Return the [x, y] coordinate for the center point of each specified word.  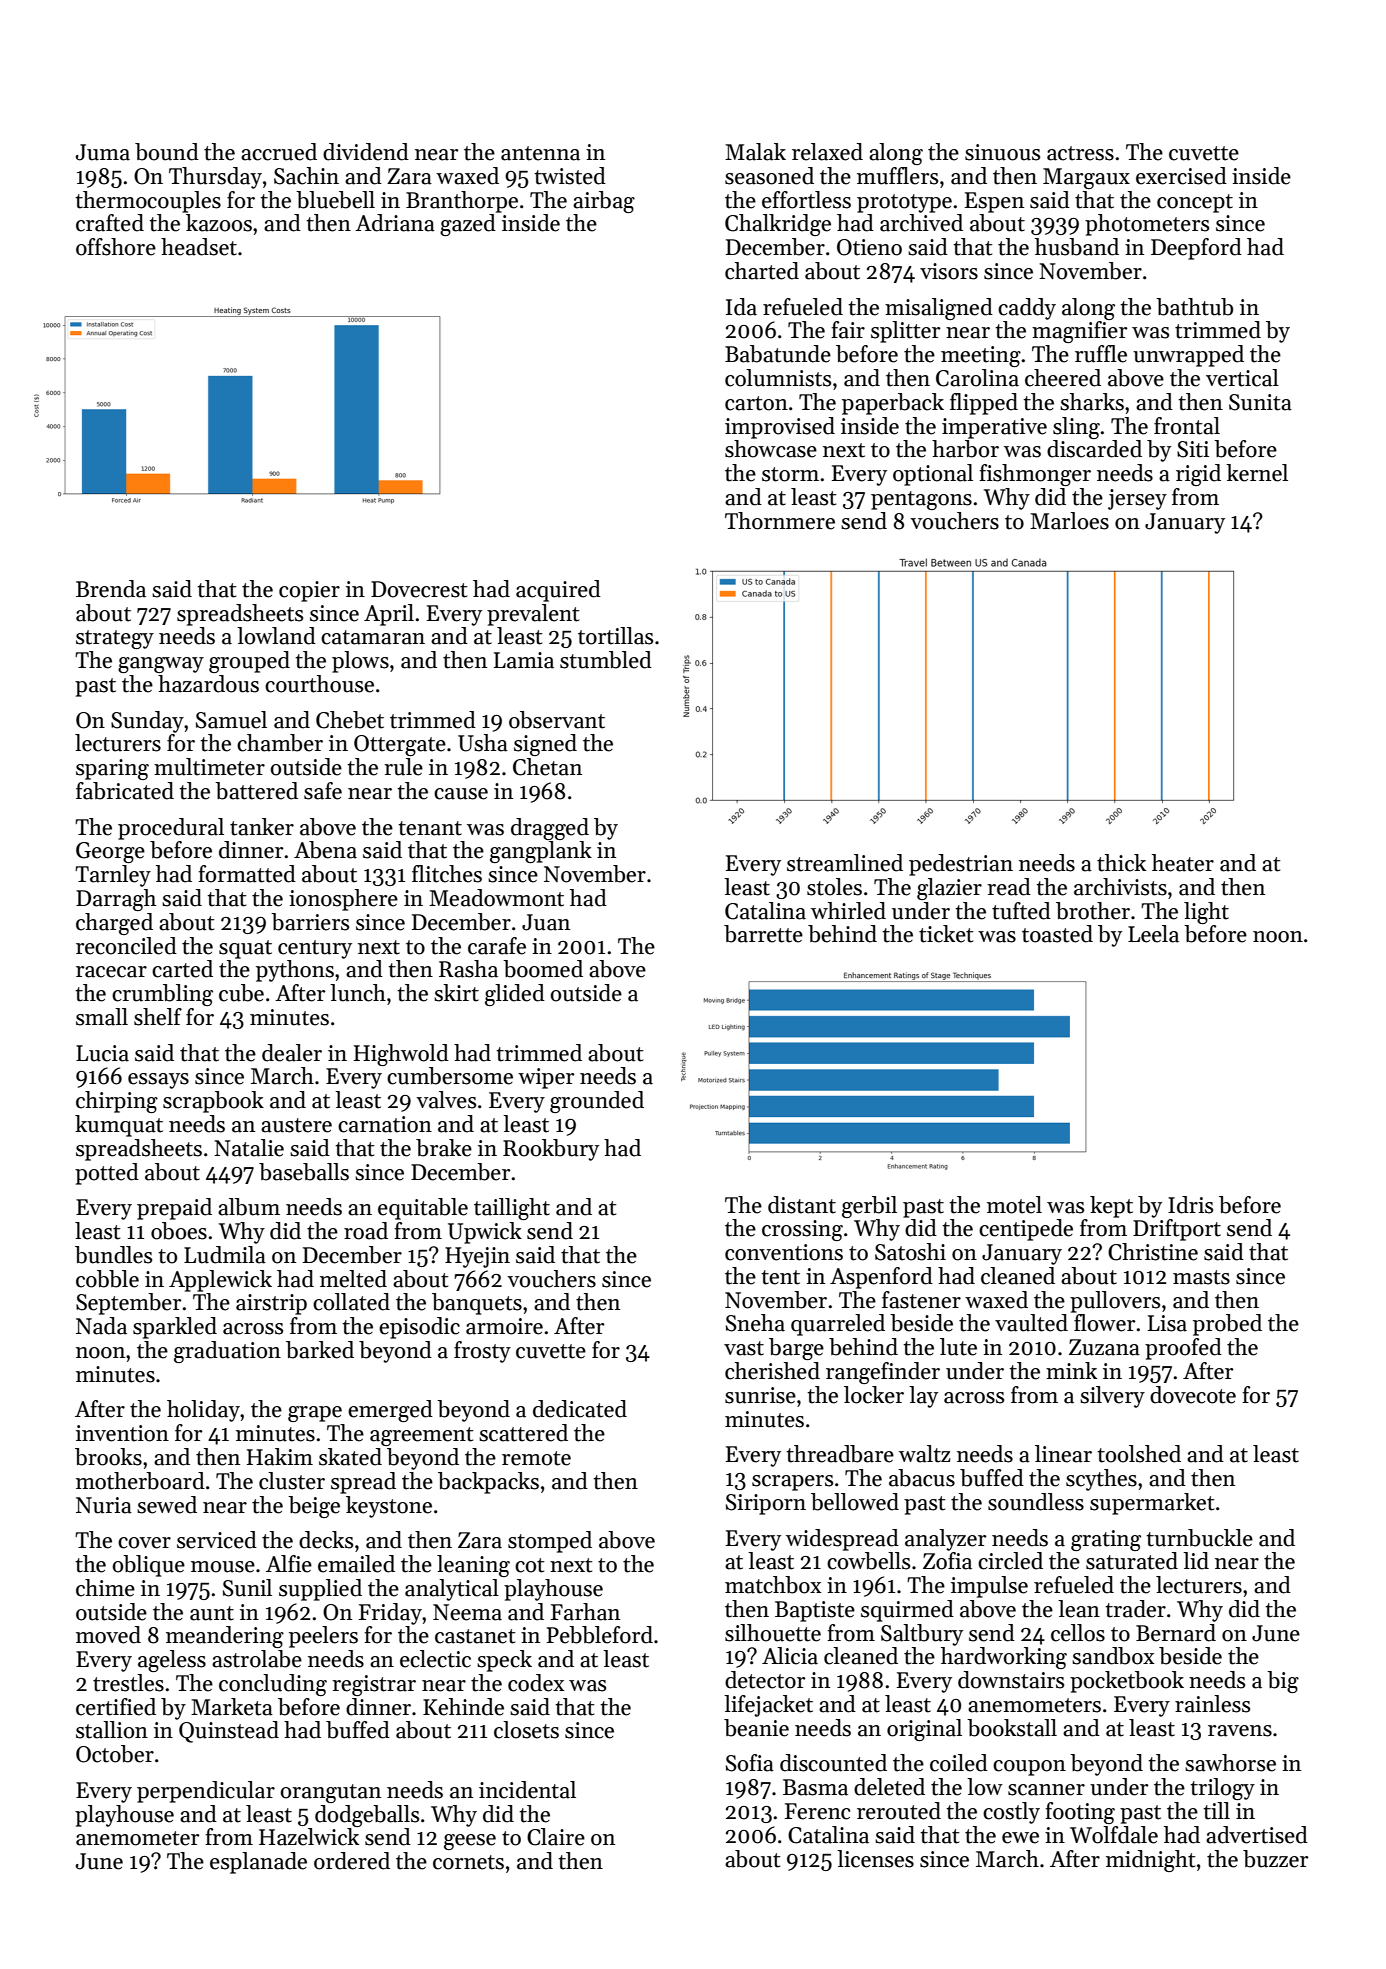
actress [1080, 153]
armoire [504, 1326]
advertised [1257, 1835]
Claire [556, 1837]
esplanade [258, 1863]
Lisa [1167, 1323]
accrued [279, 152]
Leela [1153, 934]
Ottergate [400, 745]
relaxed [827, 152]
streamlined [845, 863]
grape [315, 1414]
